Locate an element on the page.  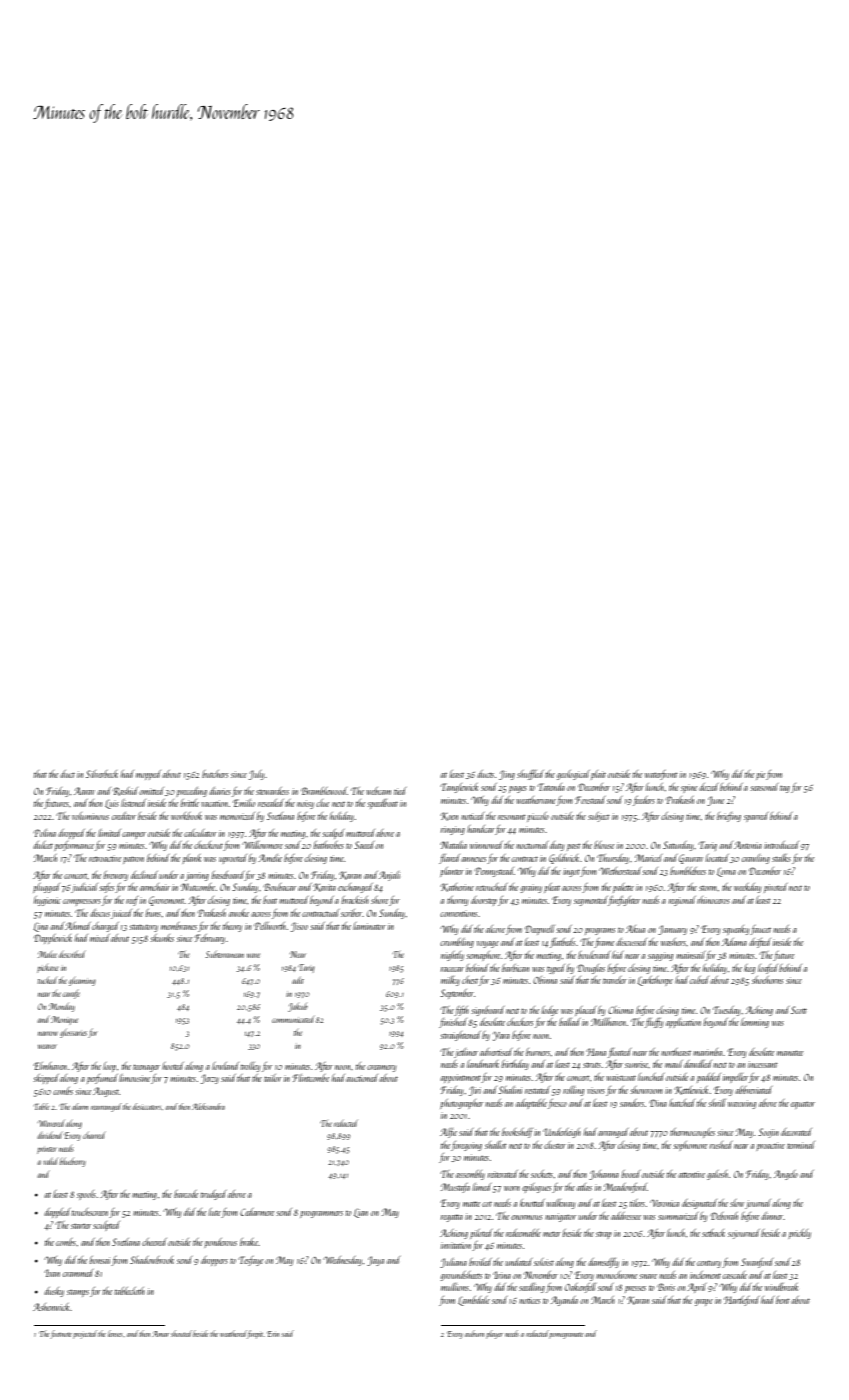
photographer is located at coordinates (461, 1104).
